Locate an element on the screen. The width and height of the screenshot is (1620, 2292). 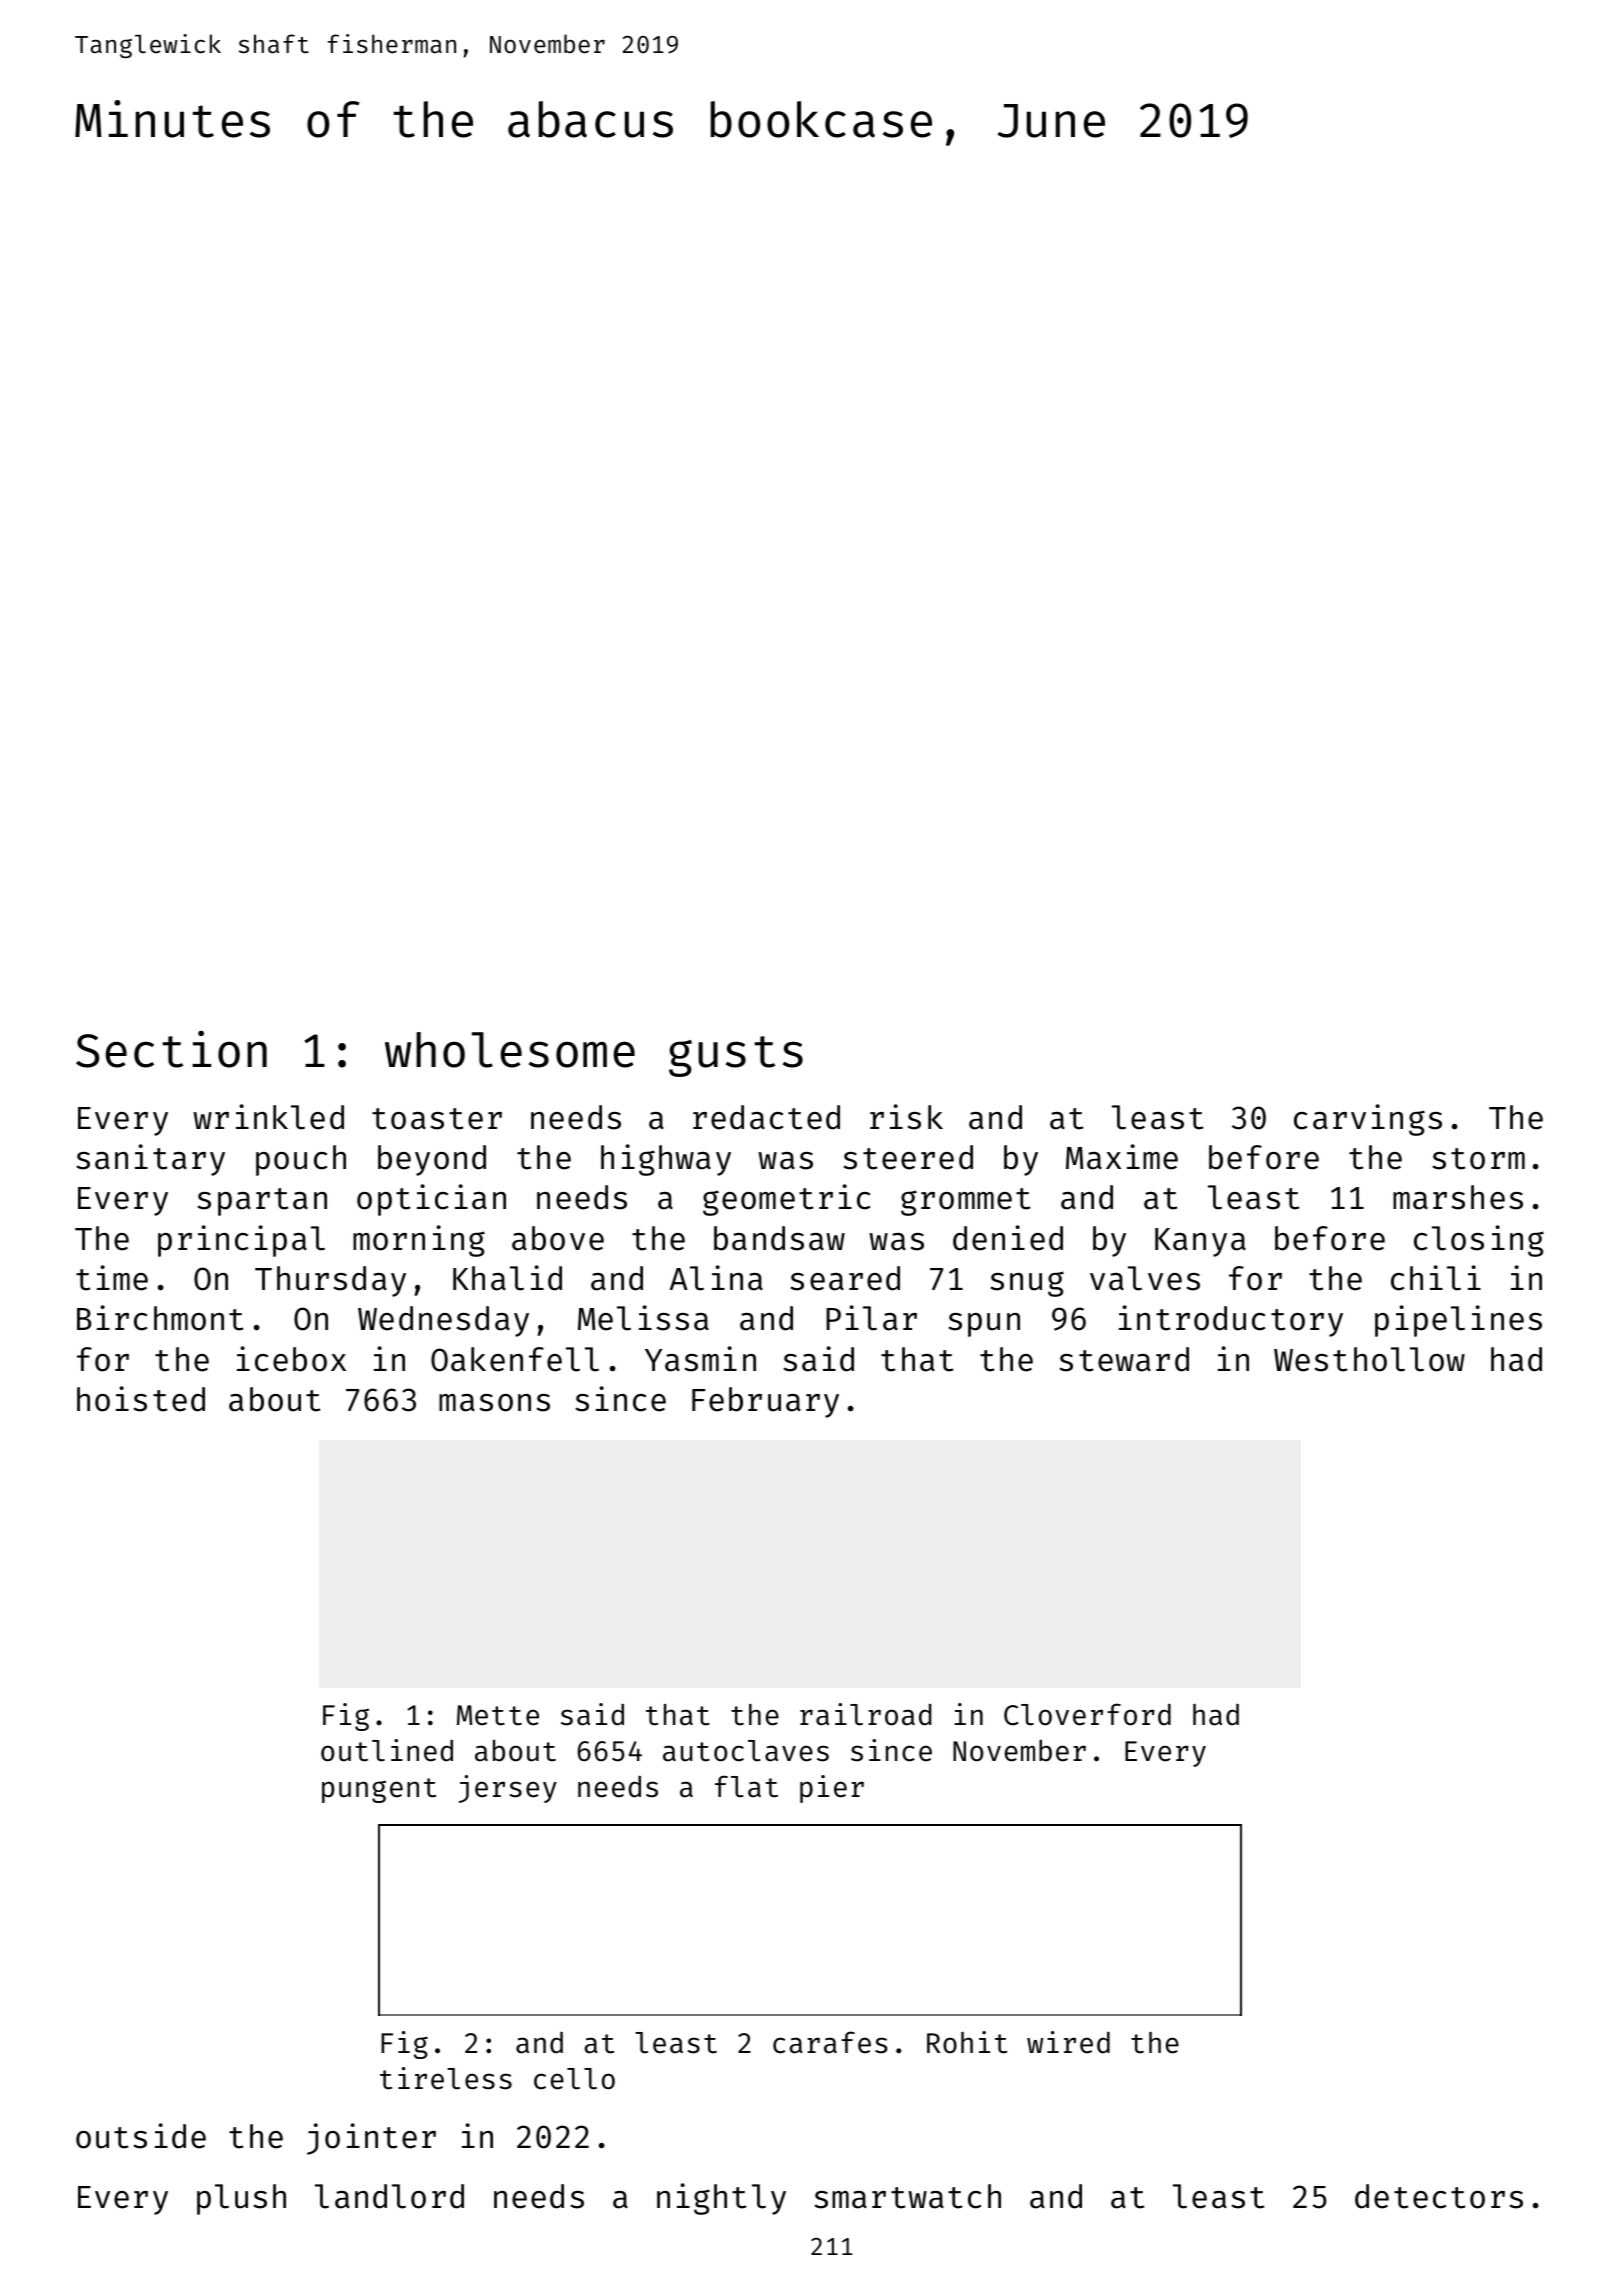
carvings is located at coordinates (1368, 1120).
